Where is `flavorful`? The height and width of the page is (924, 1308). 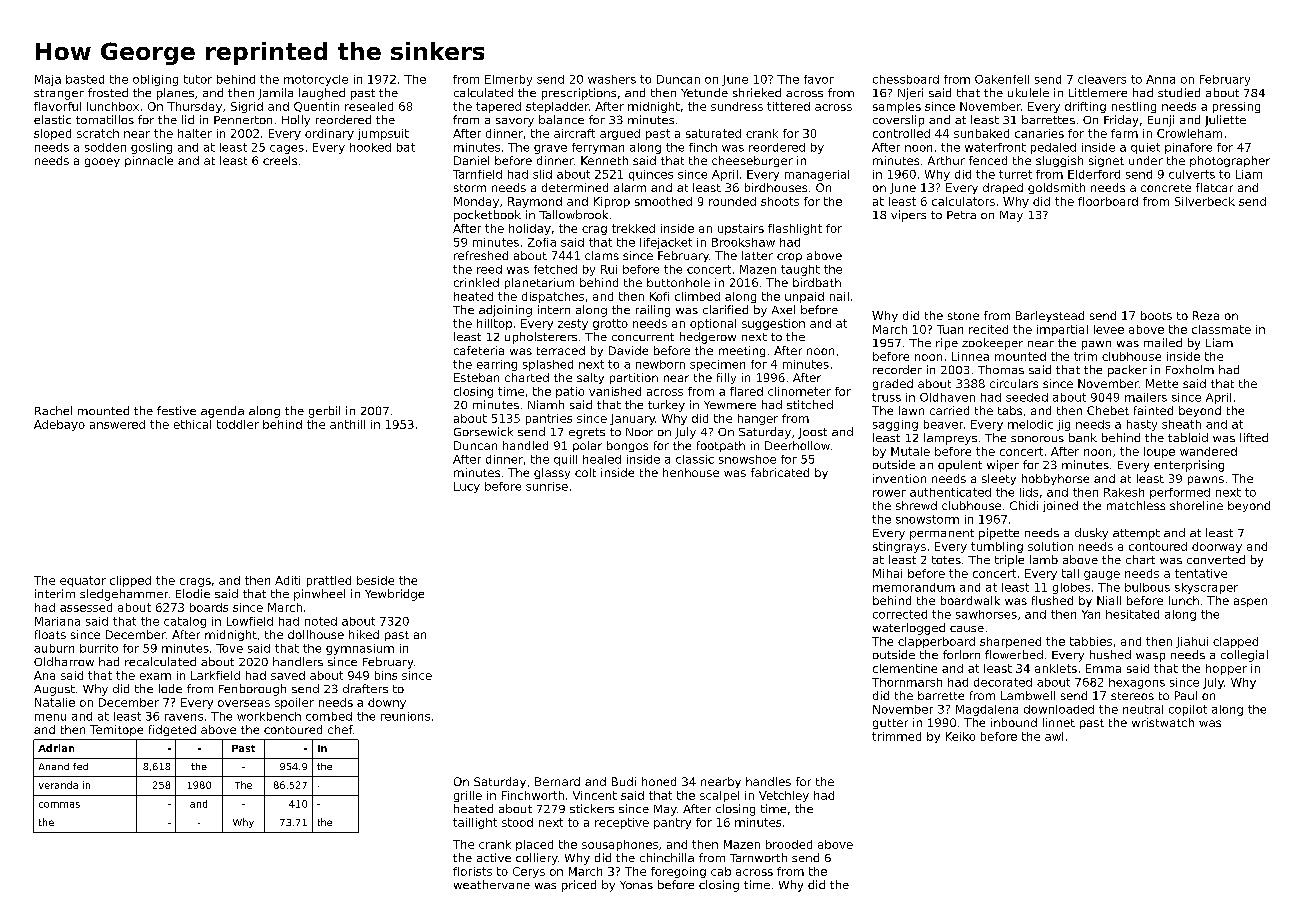
flavorful is located at coordinates (57, 106).
